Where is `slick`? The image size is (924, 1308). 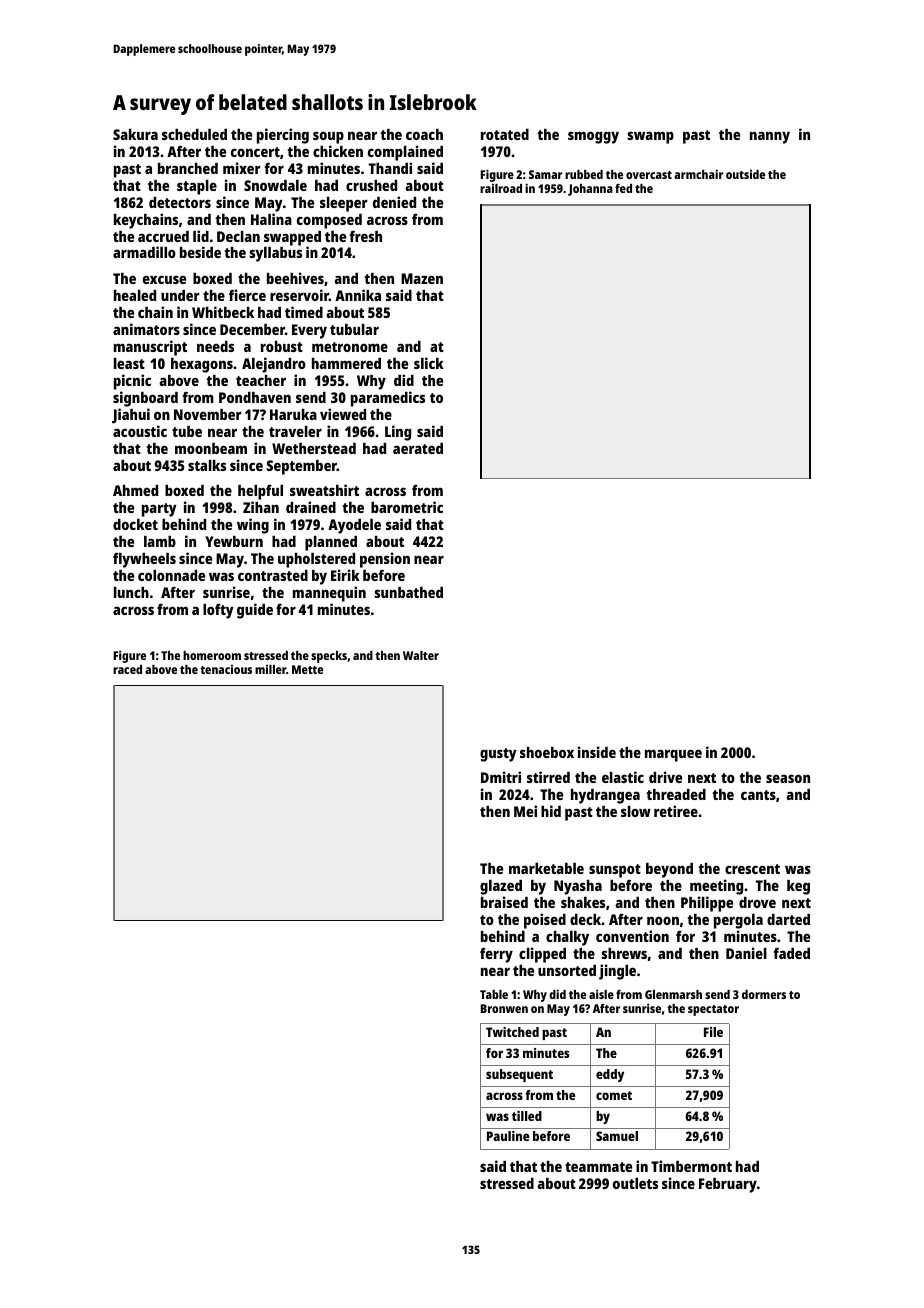
slick is located at coordinates (429, 363).
